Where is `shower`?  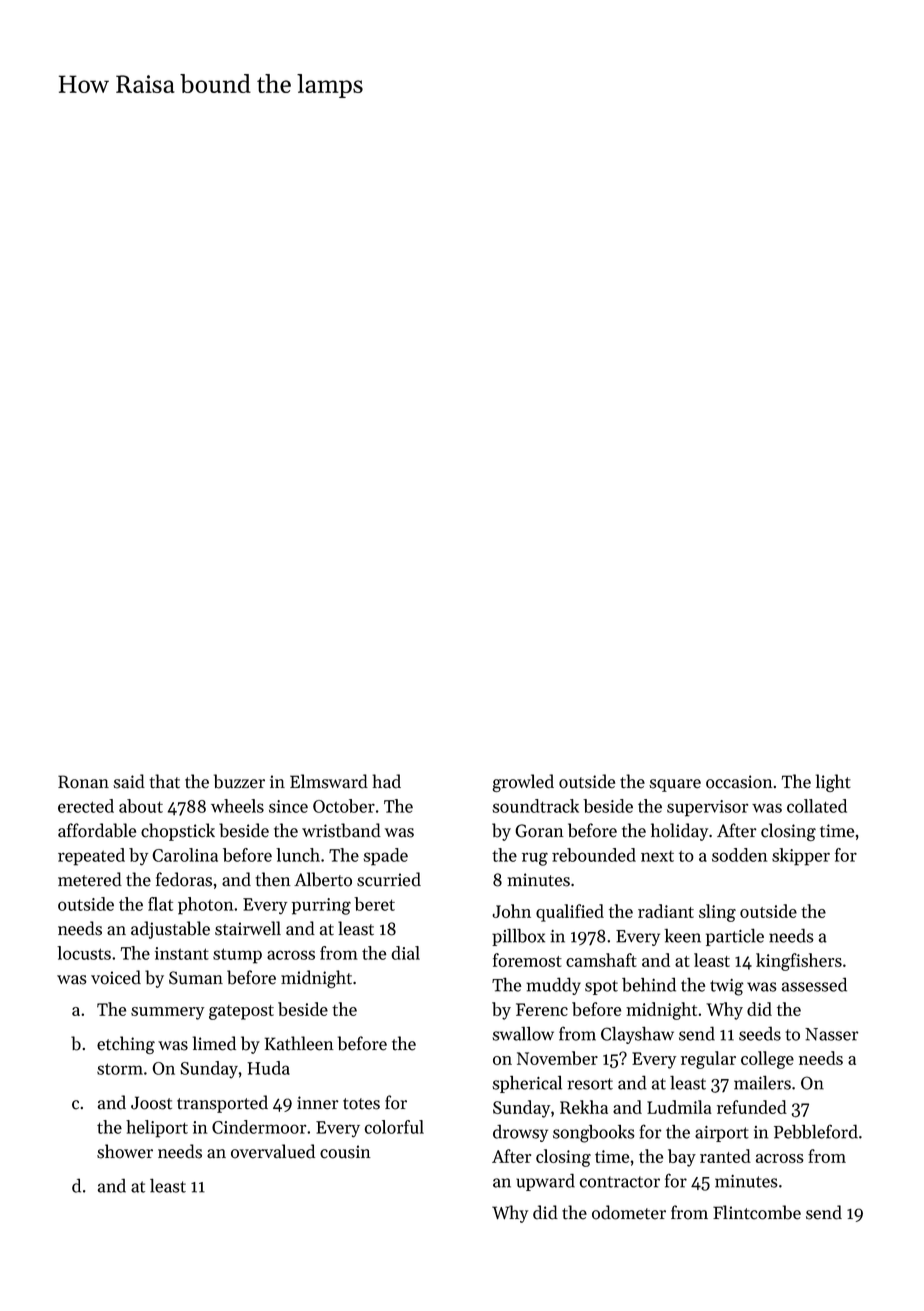
shower is located at coordinates (125, 1151).
